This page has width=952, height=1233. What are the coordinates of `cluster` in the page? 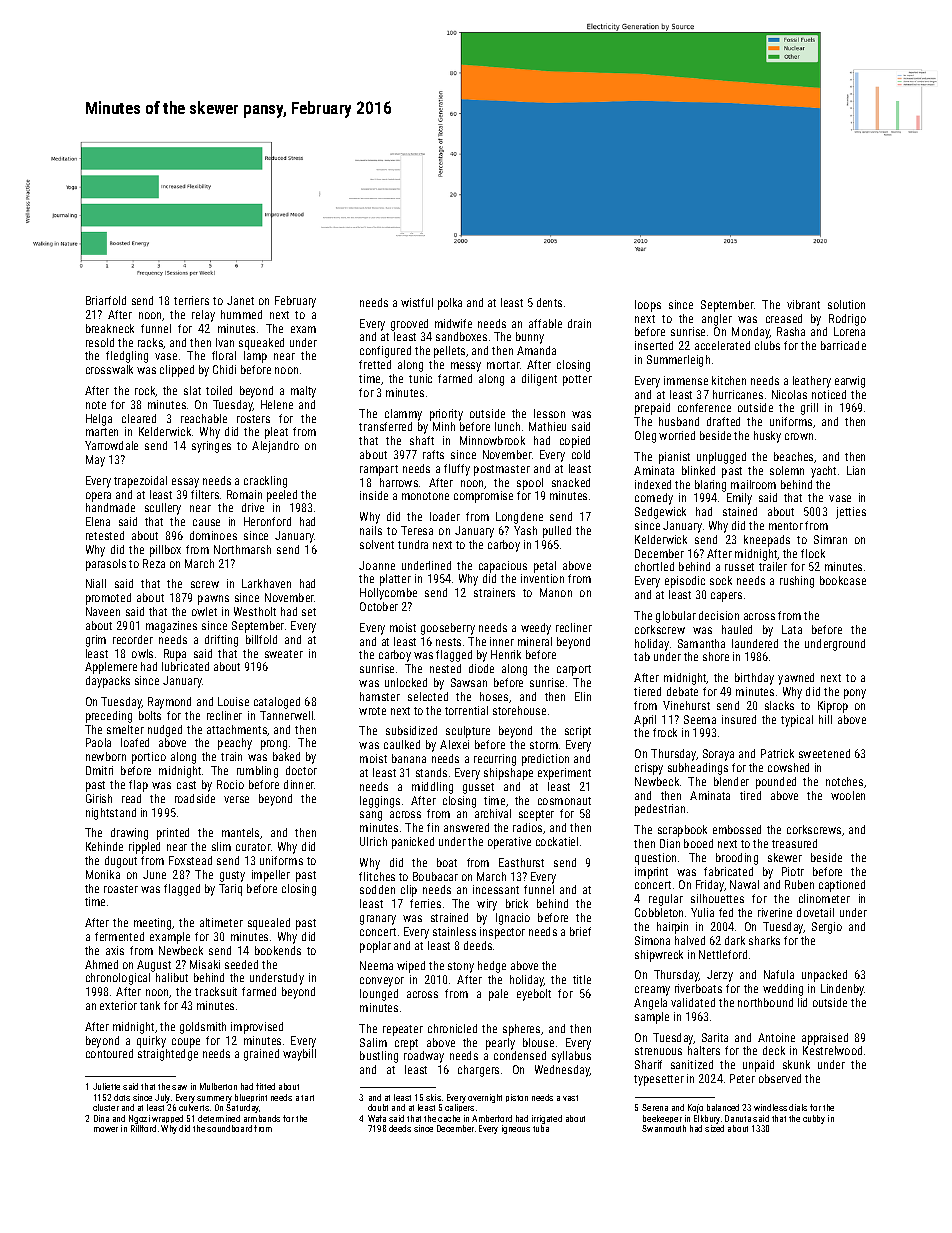 It's located at (106, 1107).
